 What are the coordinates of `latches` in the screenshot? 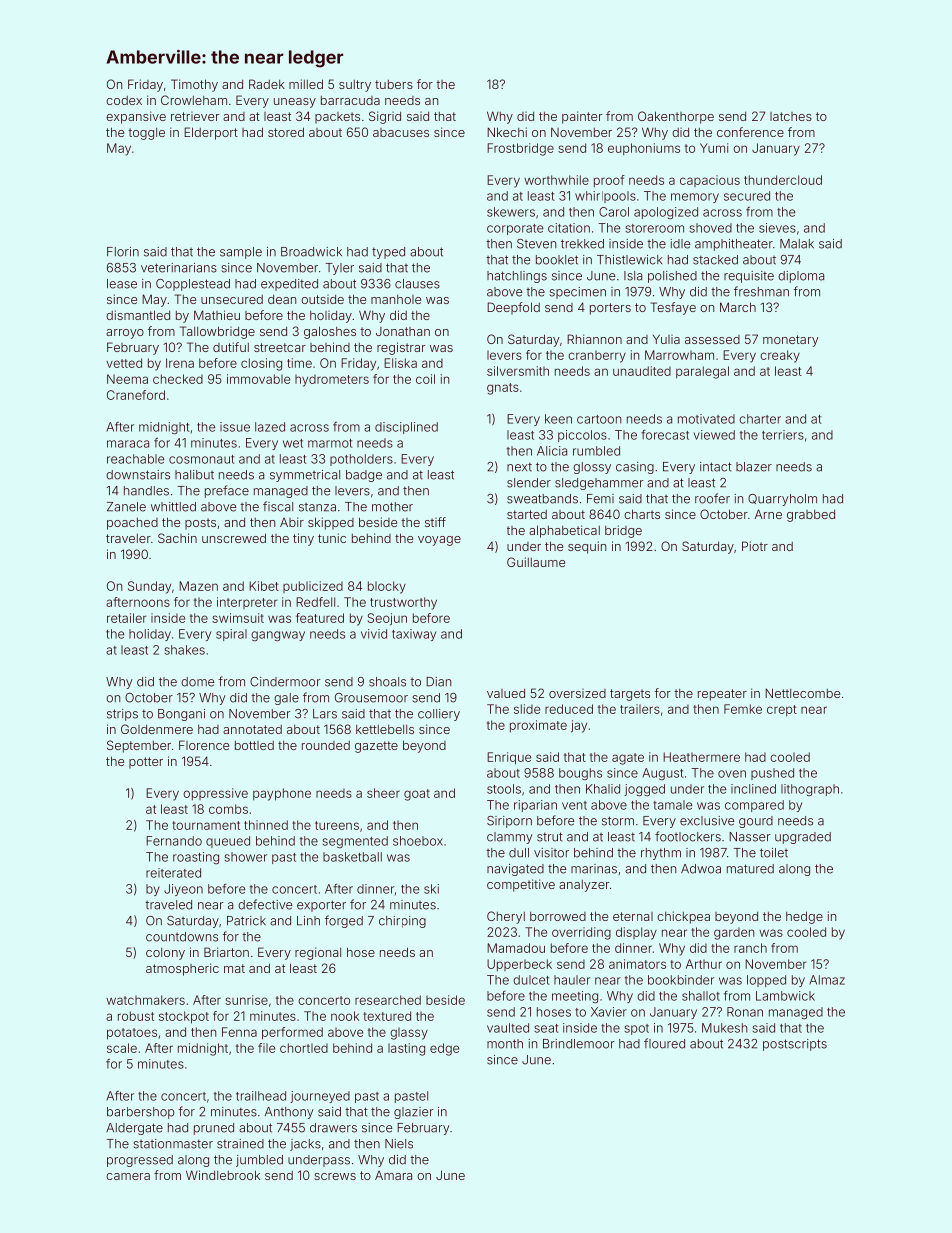 It's located at (791, 116).
